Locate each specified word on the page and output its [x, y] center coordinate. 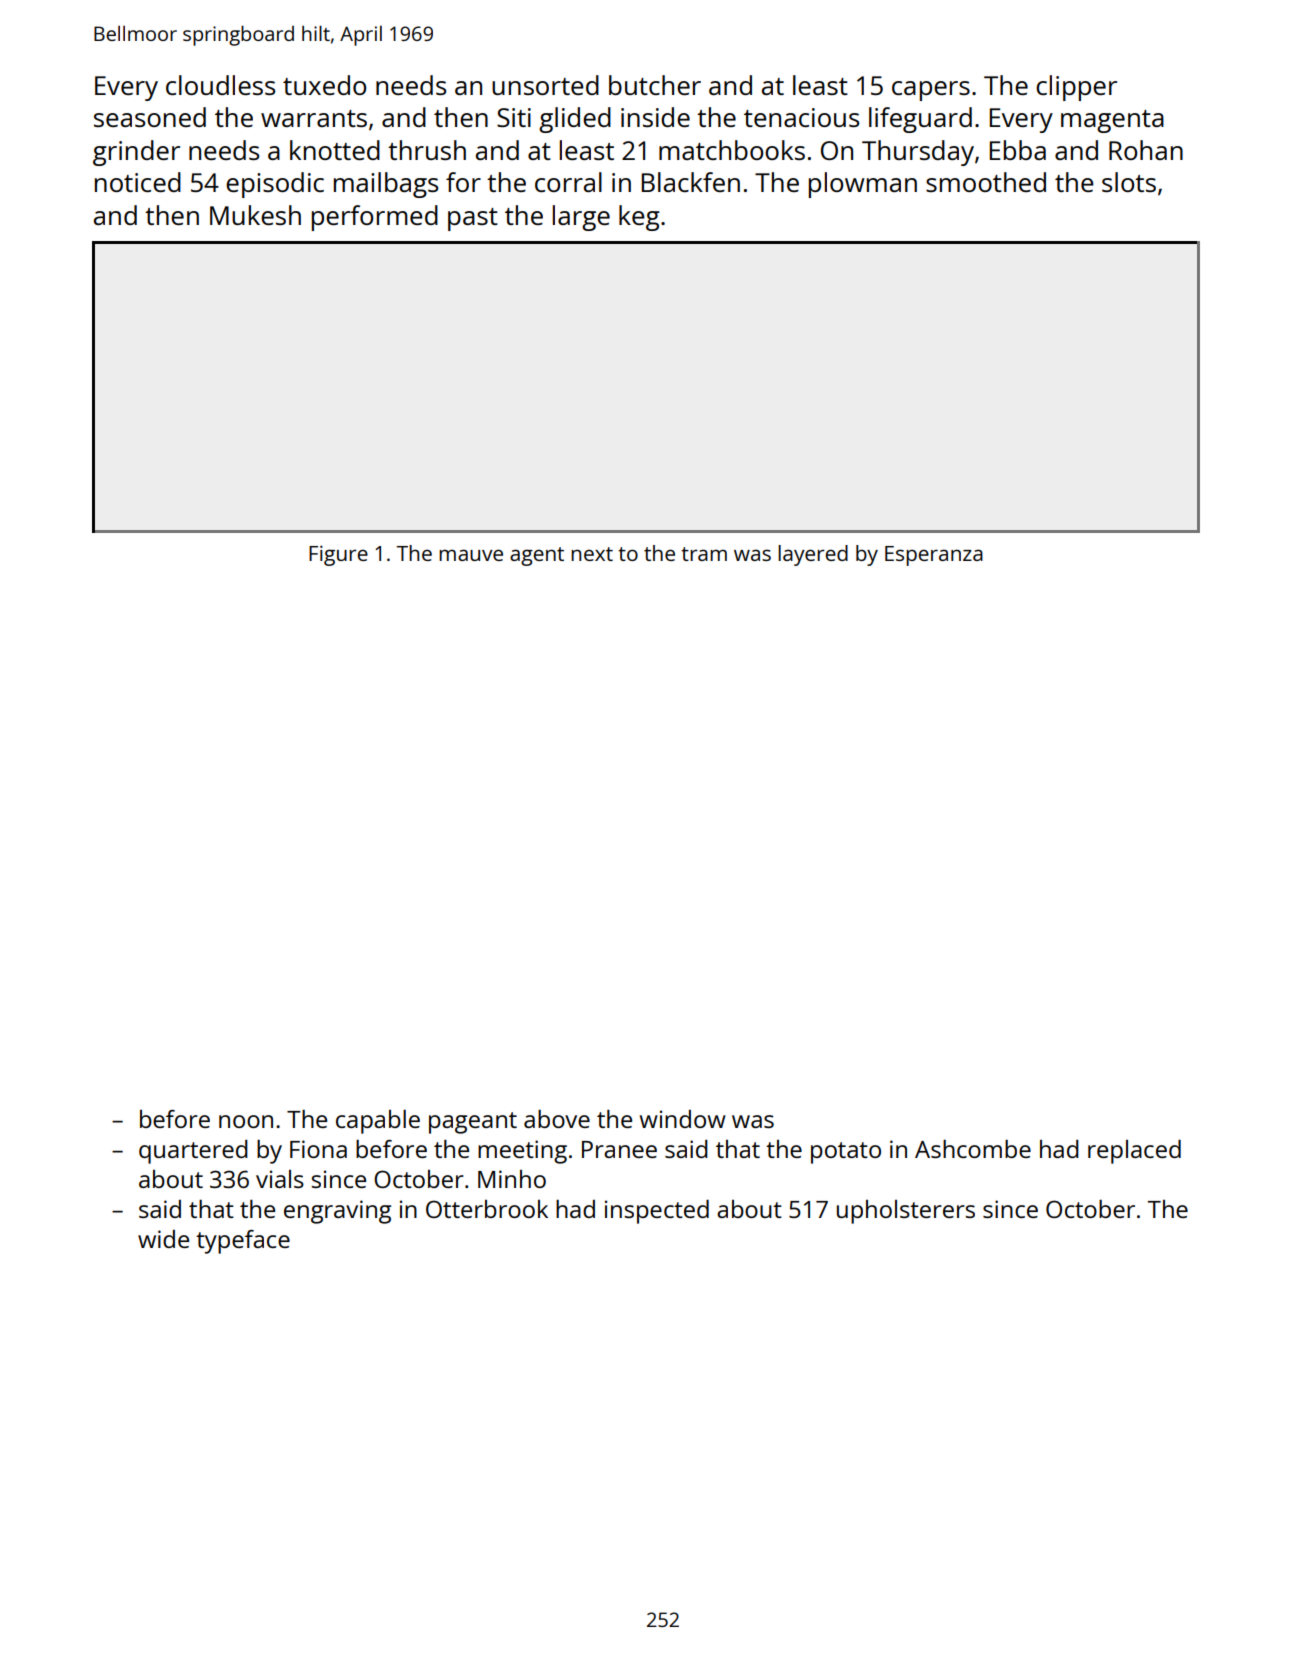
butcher [655, 85]
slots [1129, 182]
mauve [471, 555]
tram [704, 554]
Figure [338, 555]
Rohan [1146, 150]
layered [813, 555]
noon [246, 1121]
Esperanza [934, 556]
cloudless [220, 85]
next [592, 554]
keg [639, 218]
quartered [193, 1152]
